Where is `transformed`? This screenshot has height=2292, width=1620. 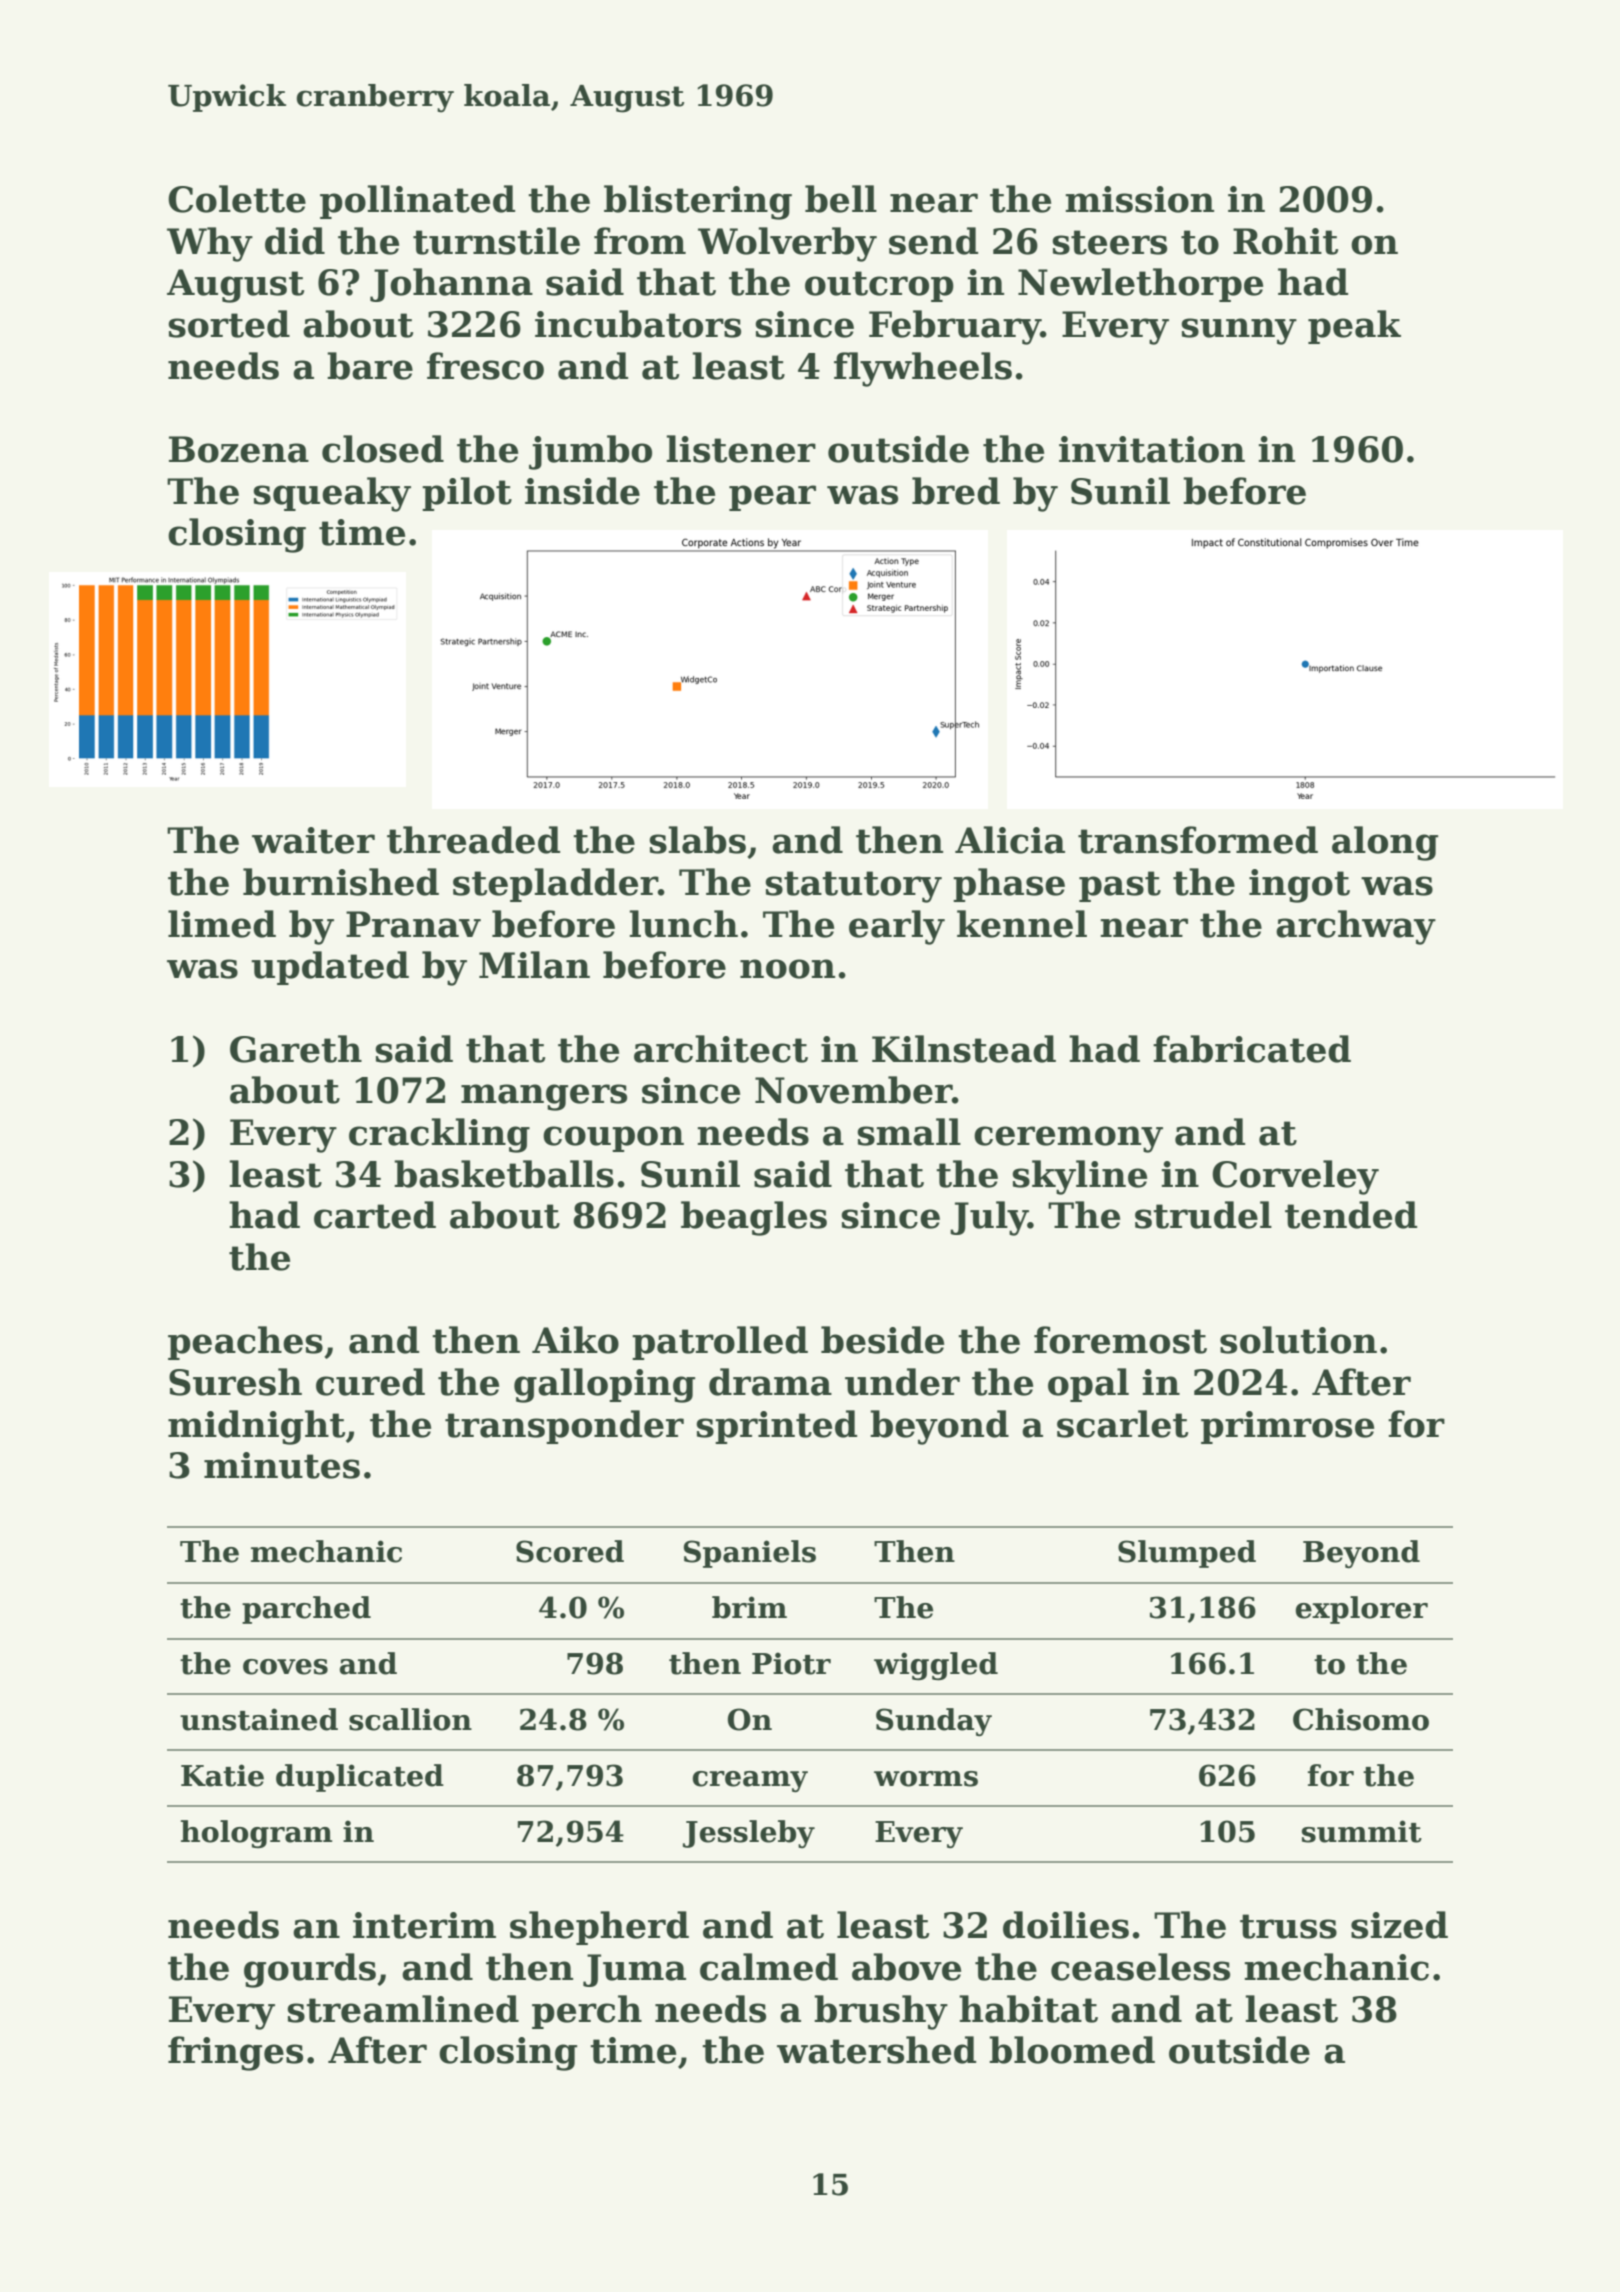 transformed is located at coordinates (1198, 840).
